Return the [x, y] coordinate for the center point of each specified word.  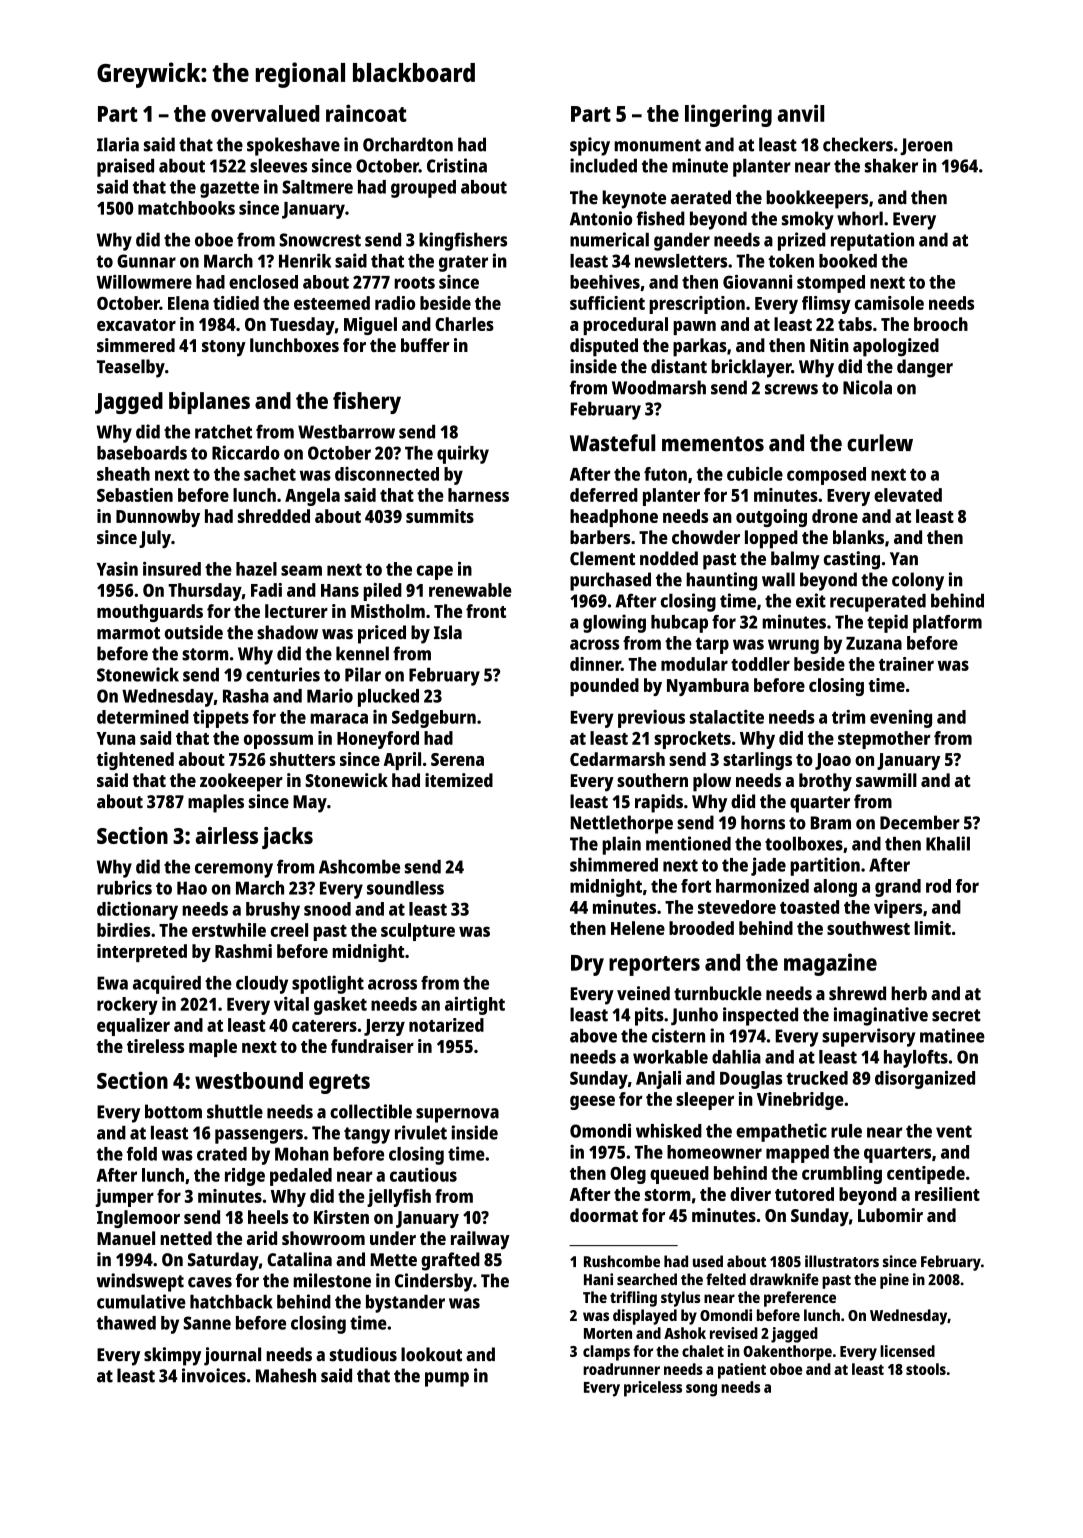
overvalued [265, 113]
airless [227, 835]
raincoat [366, 113]
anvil [801, 113]
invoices [214, 1375]
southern [652, 780]
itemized [459, 780]
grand [898, 888]
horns [763, 822]
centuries [283, 674]
